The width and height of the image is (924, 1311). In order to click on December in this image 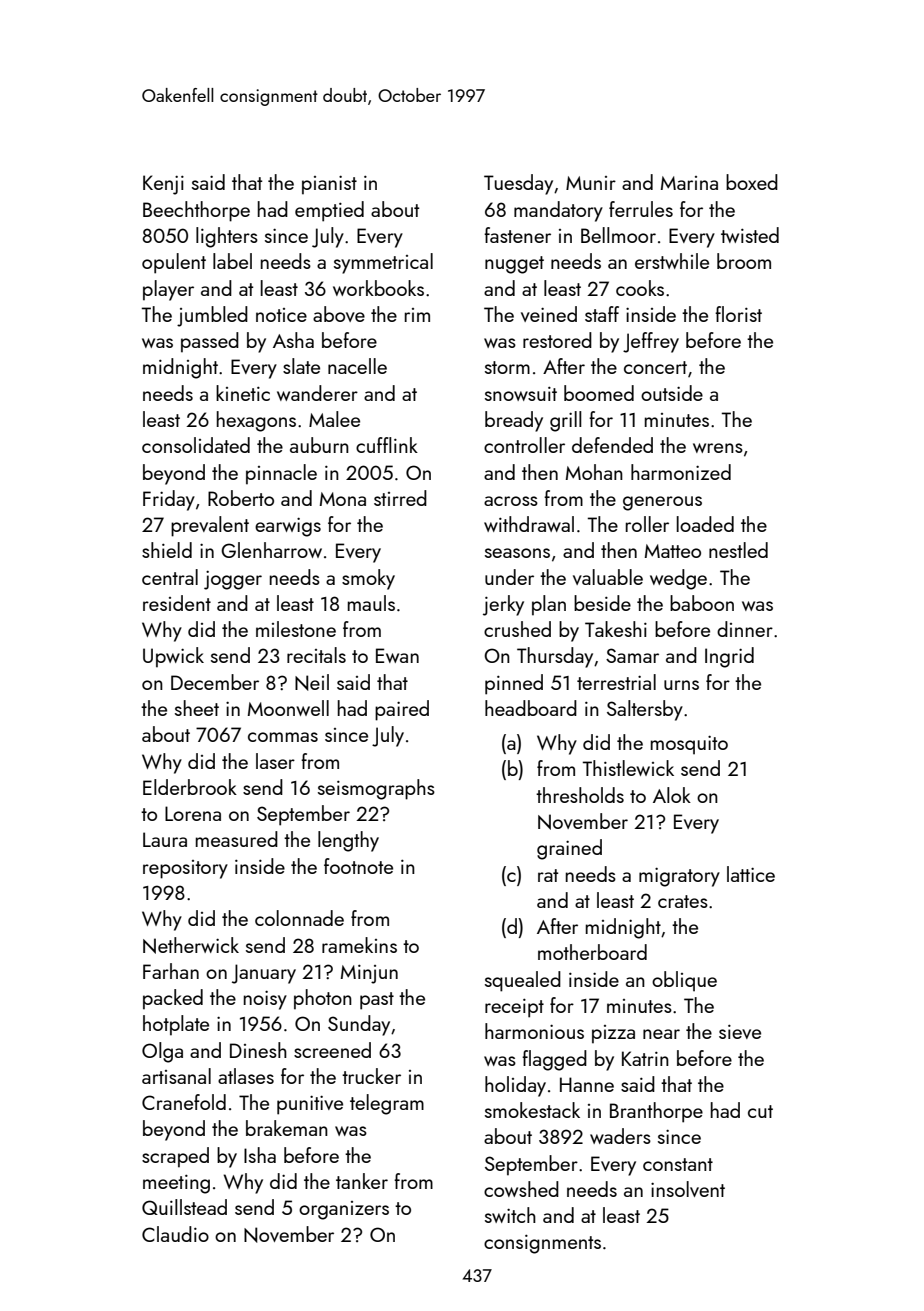, I will do `click(215, 682)`.
